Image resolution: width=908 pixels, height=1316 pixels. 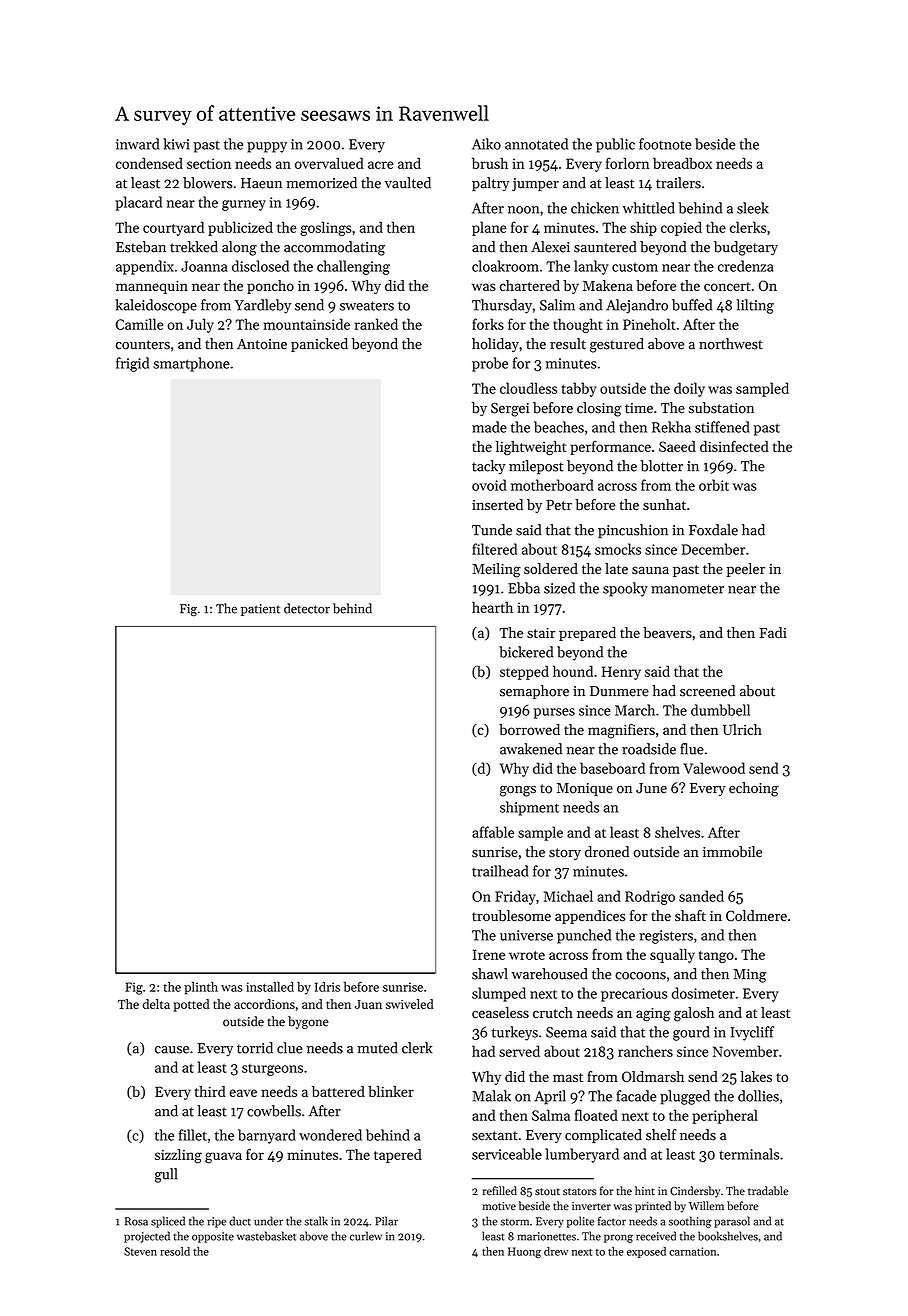 I want to click on vaulted, so click(x=407, y=183).
